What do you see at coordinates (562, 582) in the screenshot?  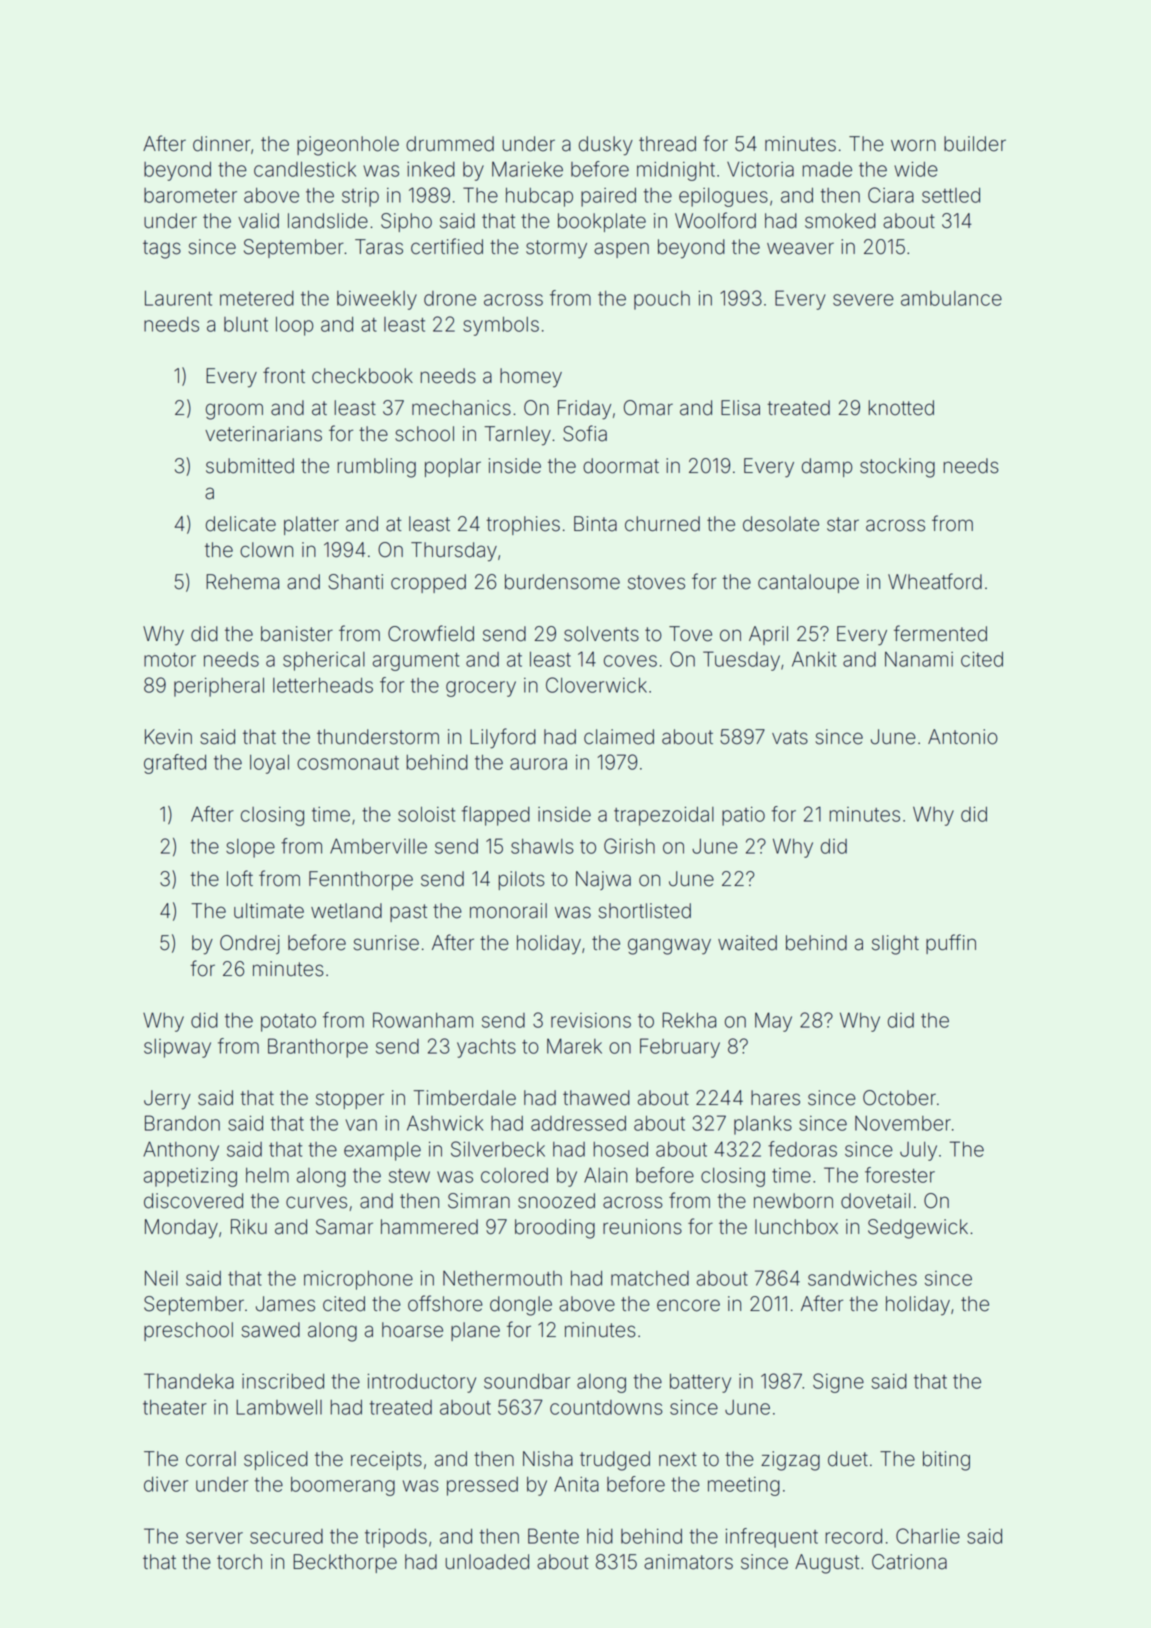 I see `burdensome` at bounding box center [562, 582].
